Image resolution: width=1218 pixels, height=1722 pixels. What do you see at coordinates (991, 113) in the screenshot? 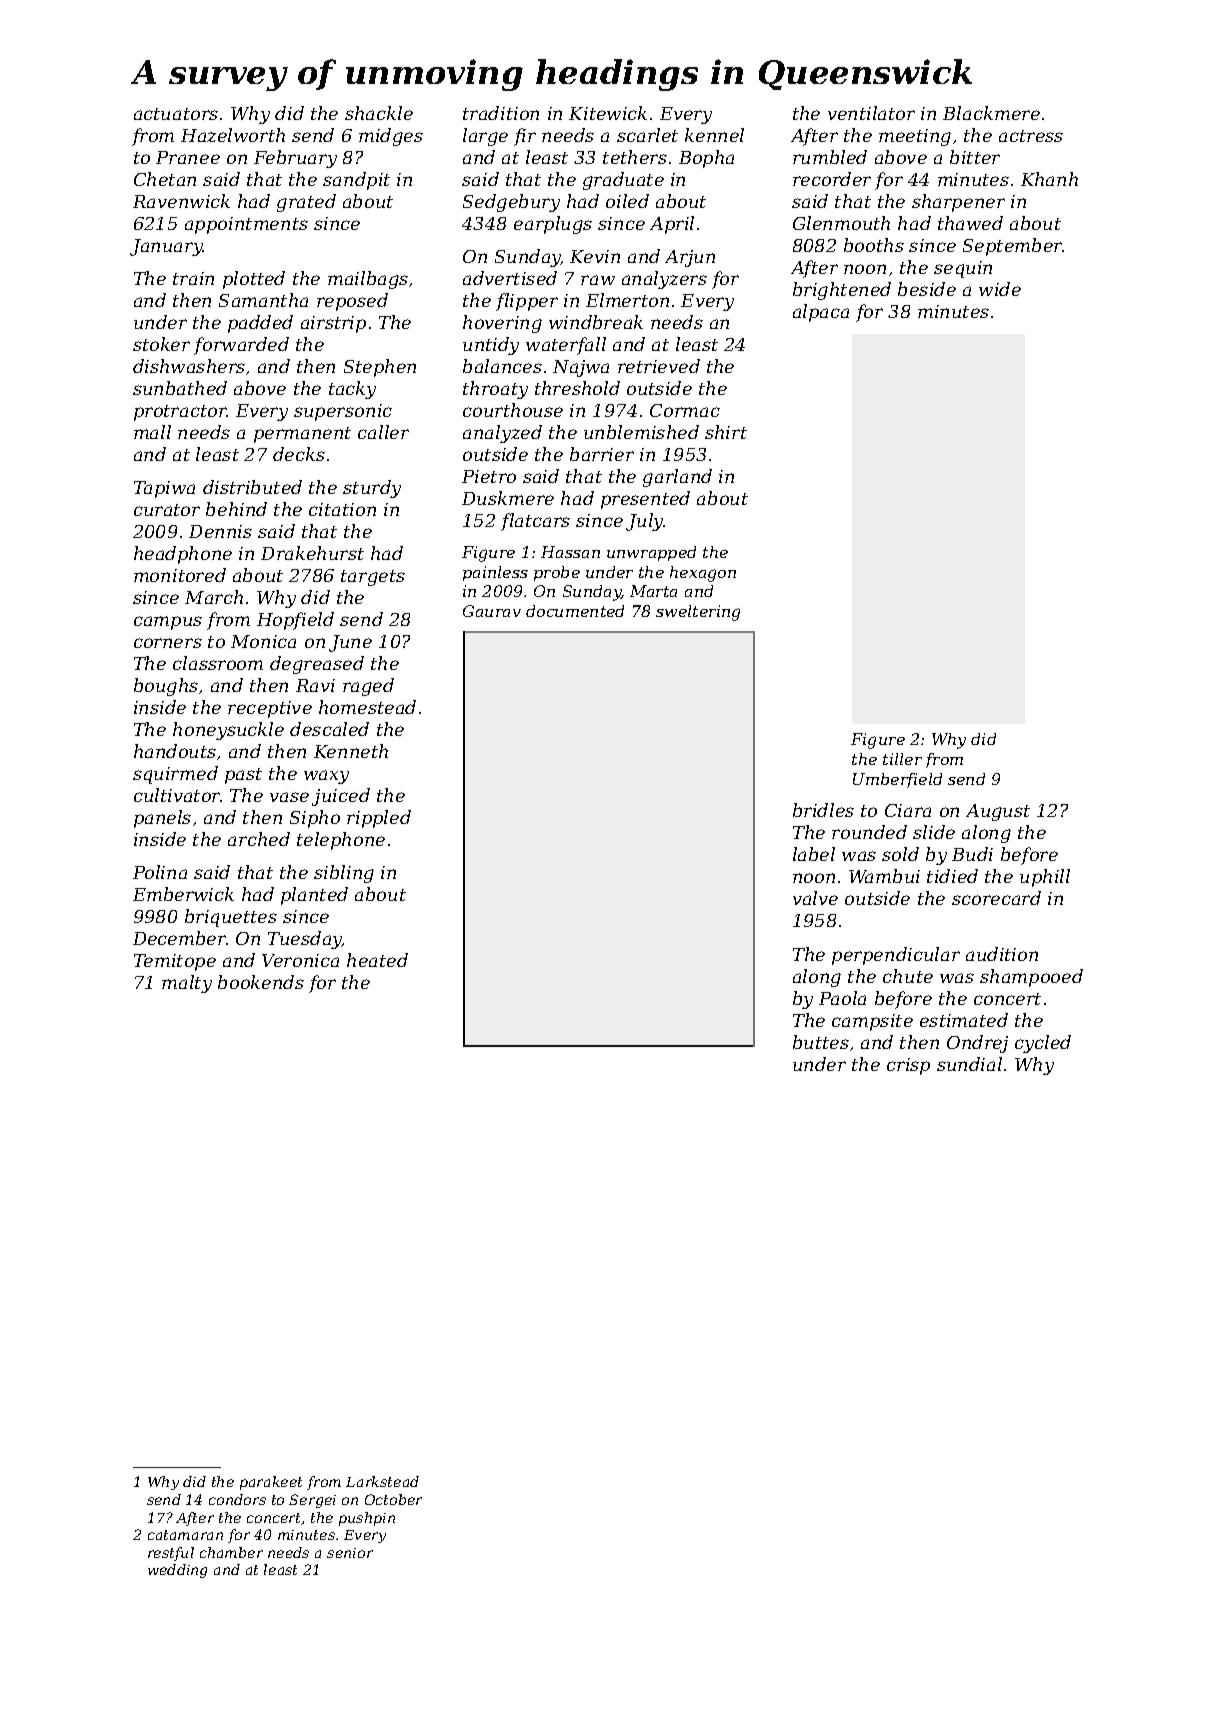
I see `Blackmere` at bounding box center [991, 113].
